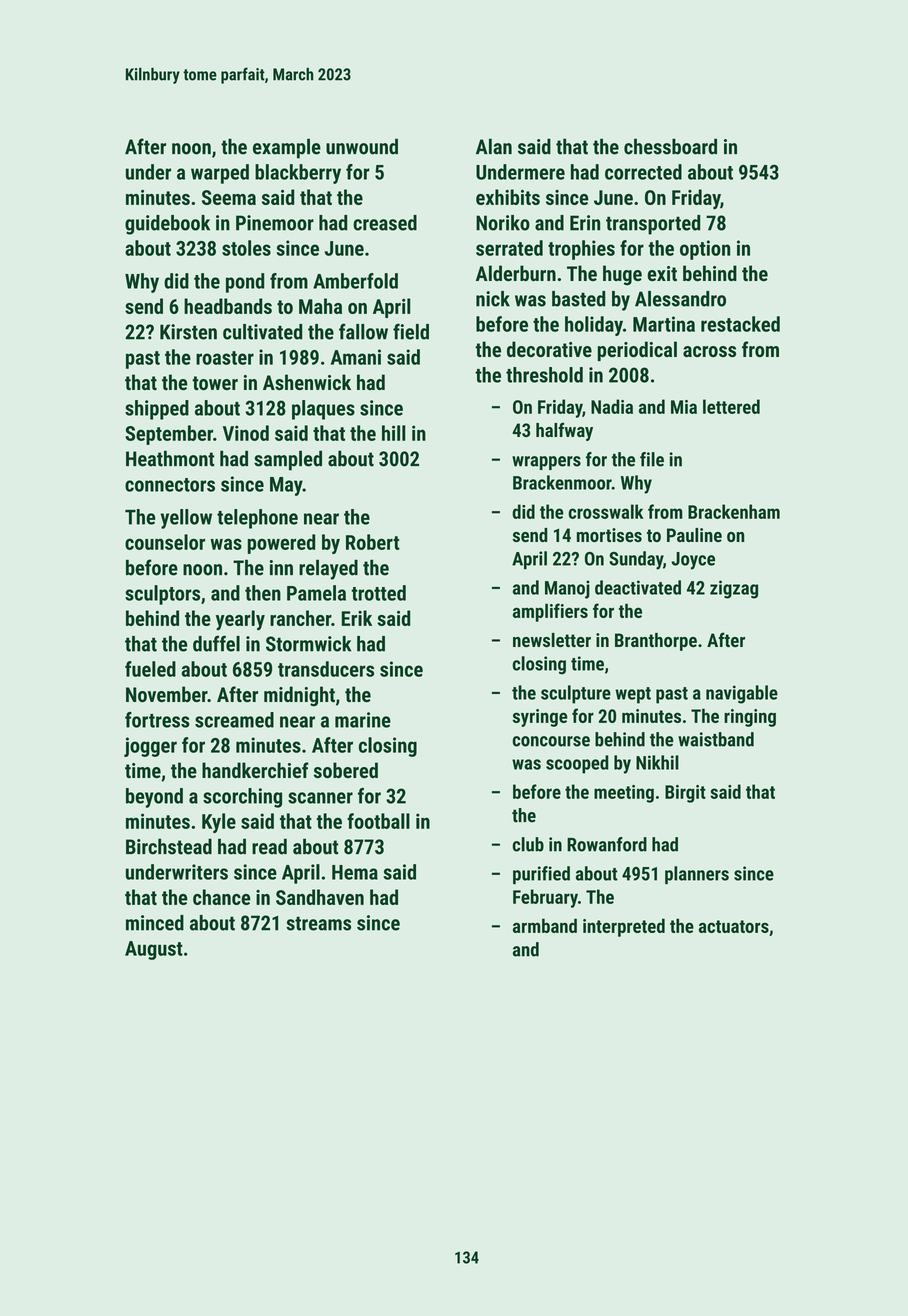  Describe the element at coordinates (637, 351) in the screenshot. I see `periodical` at that location.
